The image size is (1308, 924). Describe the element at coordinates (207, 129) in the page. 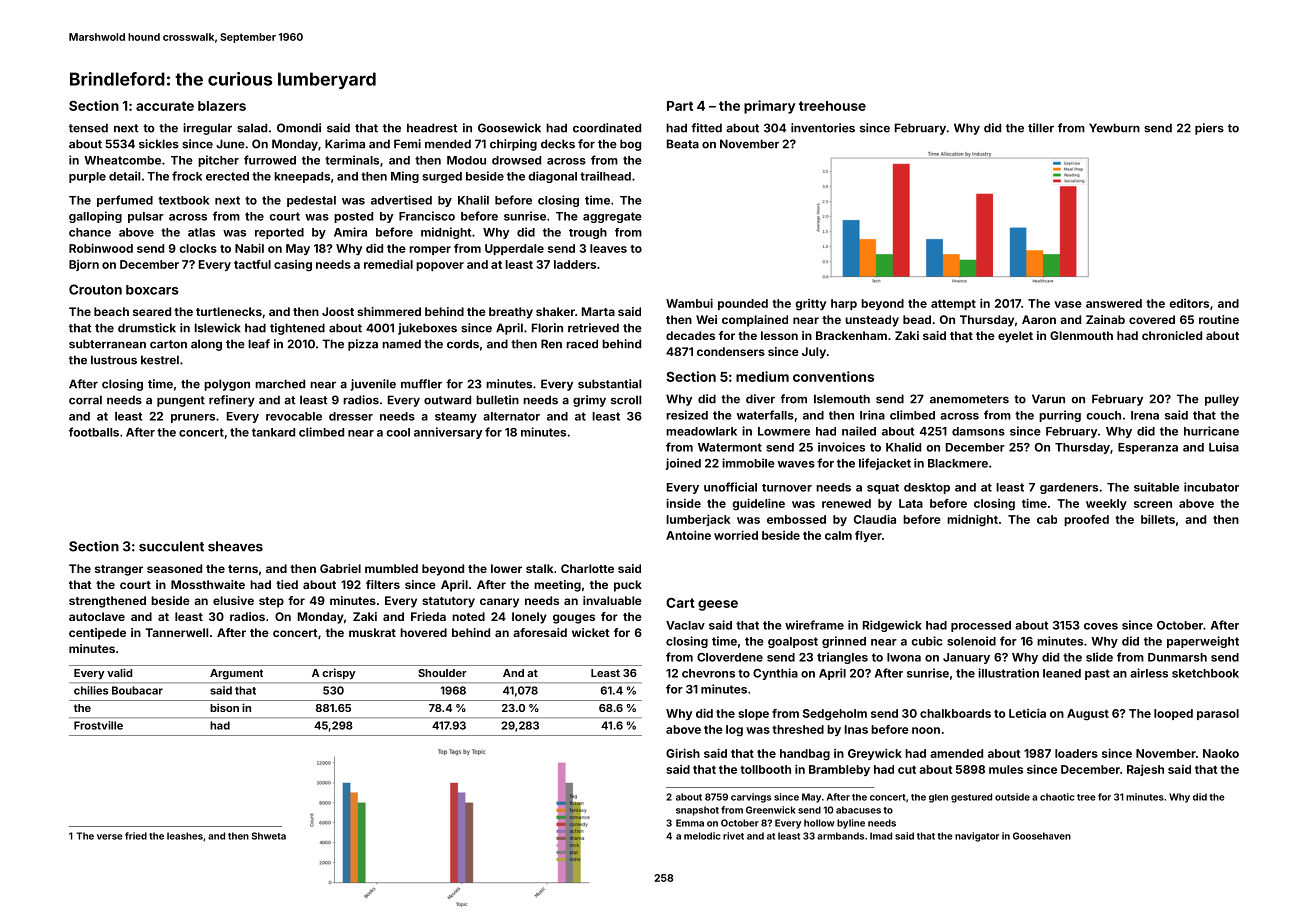

I see `irregular` at that location.
